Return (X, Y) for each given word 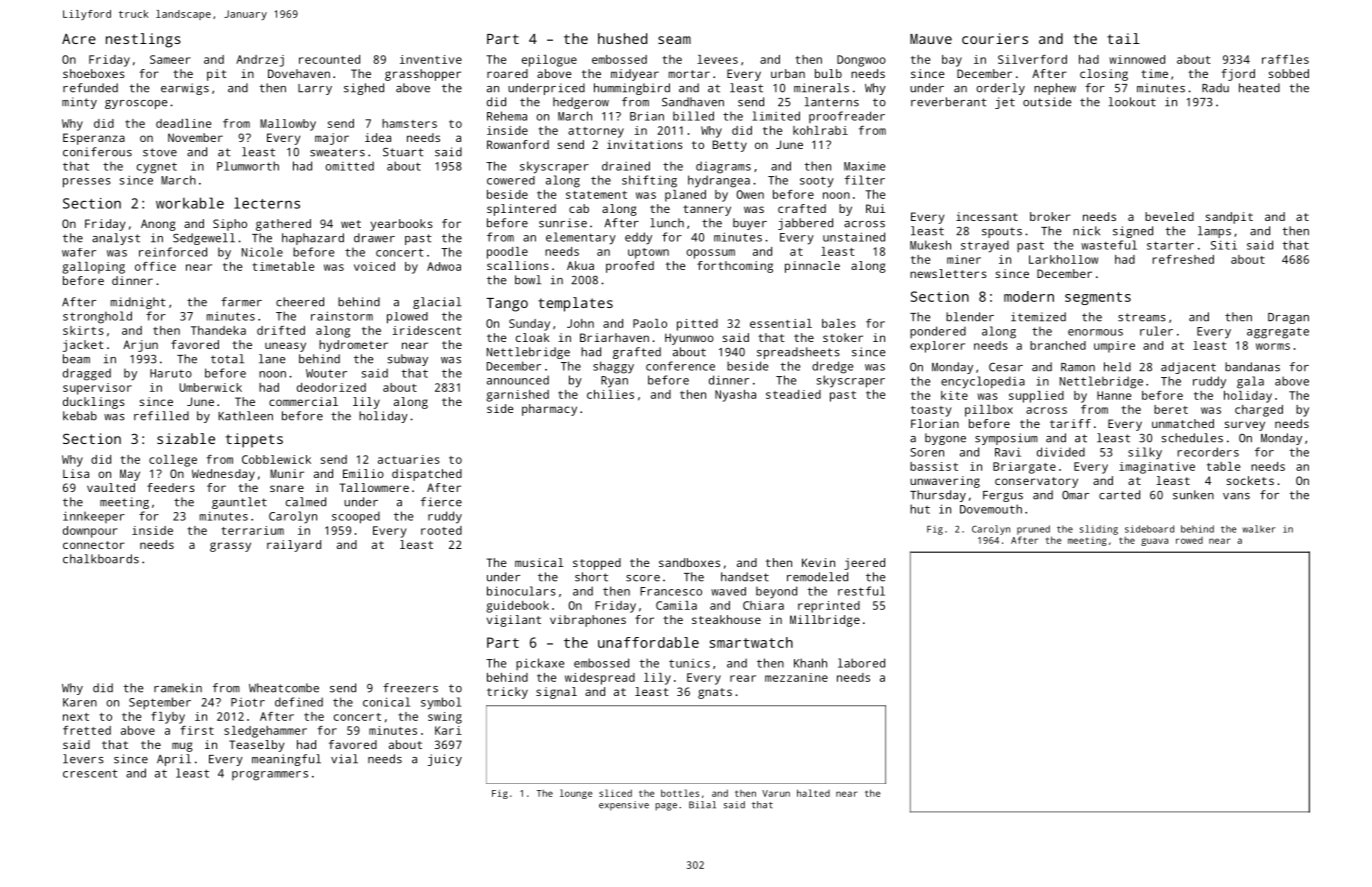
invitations (645, 144)
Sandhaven (693, 102)
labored (861, 663)
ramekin (178, 688)
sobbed (1288, 73)
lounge (576, 794)
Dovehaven (299, 73)
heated (1259, 88)
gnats (715, 693)
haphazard (313, 239)
